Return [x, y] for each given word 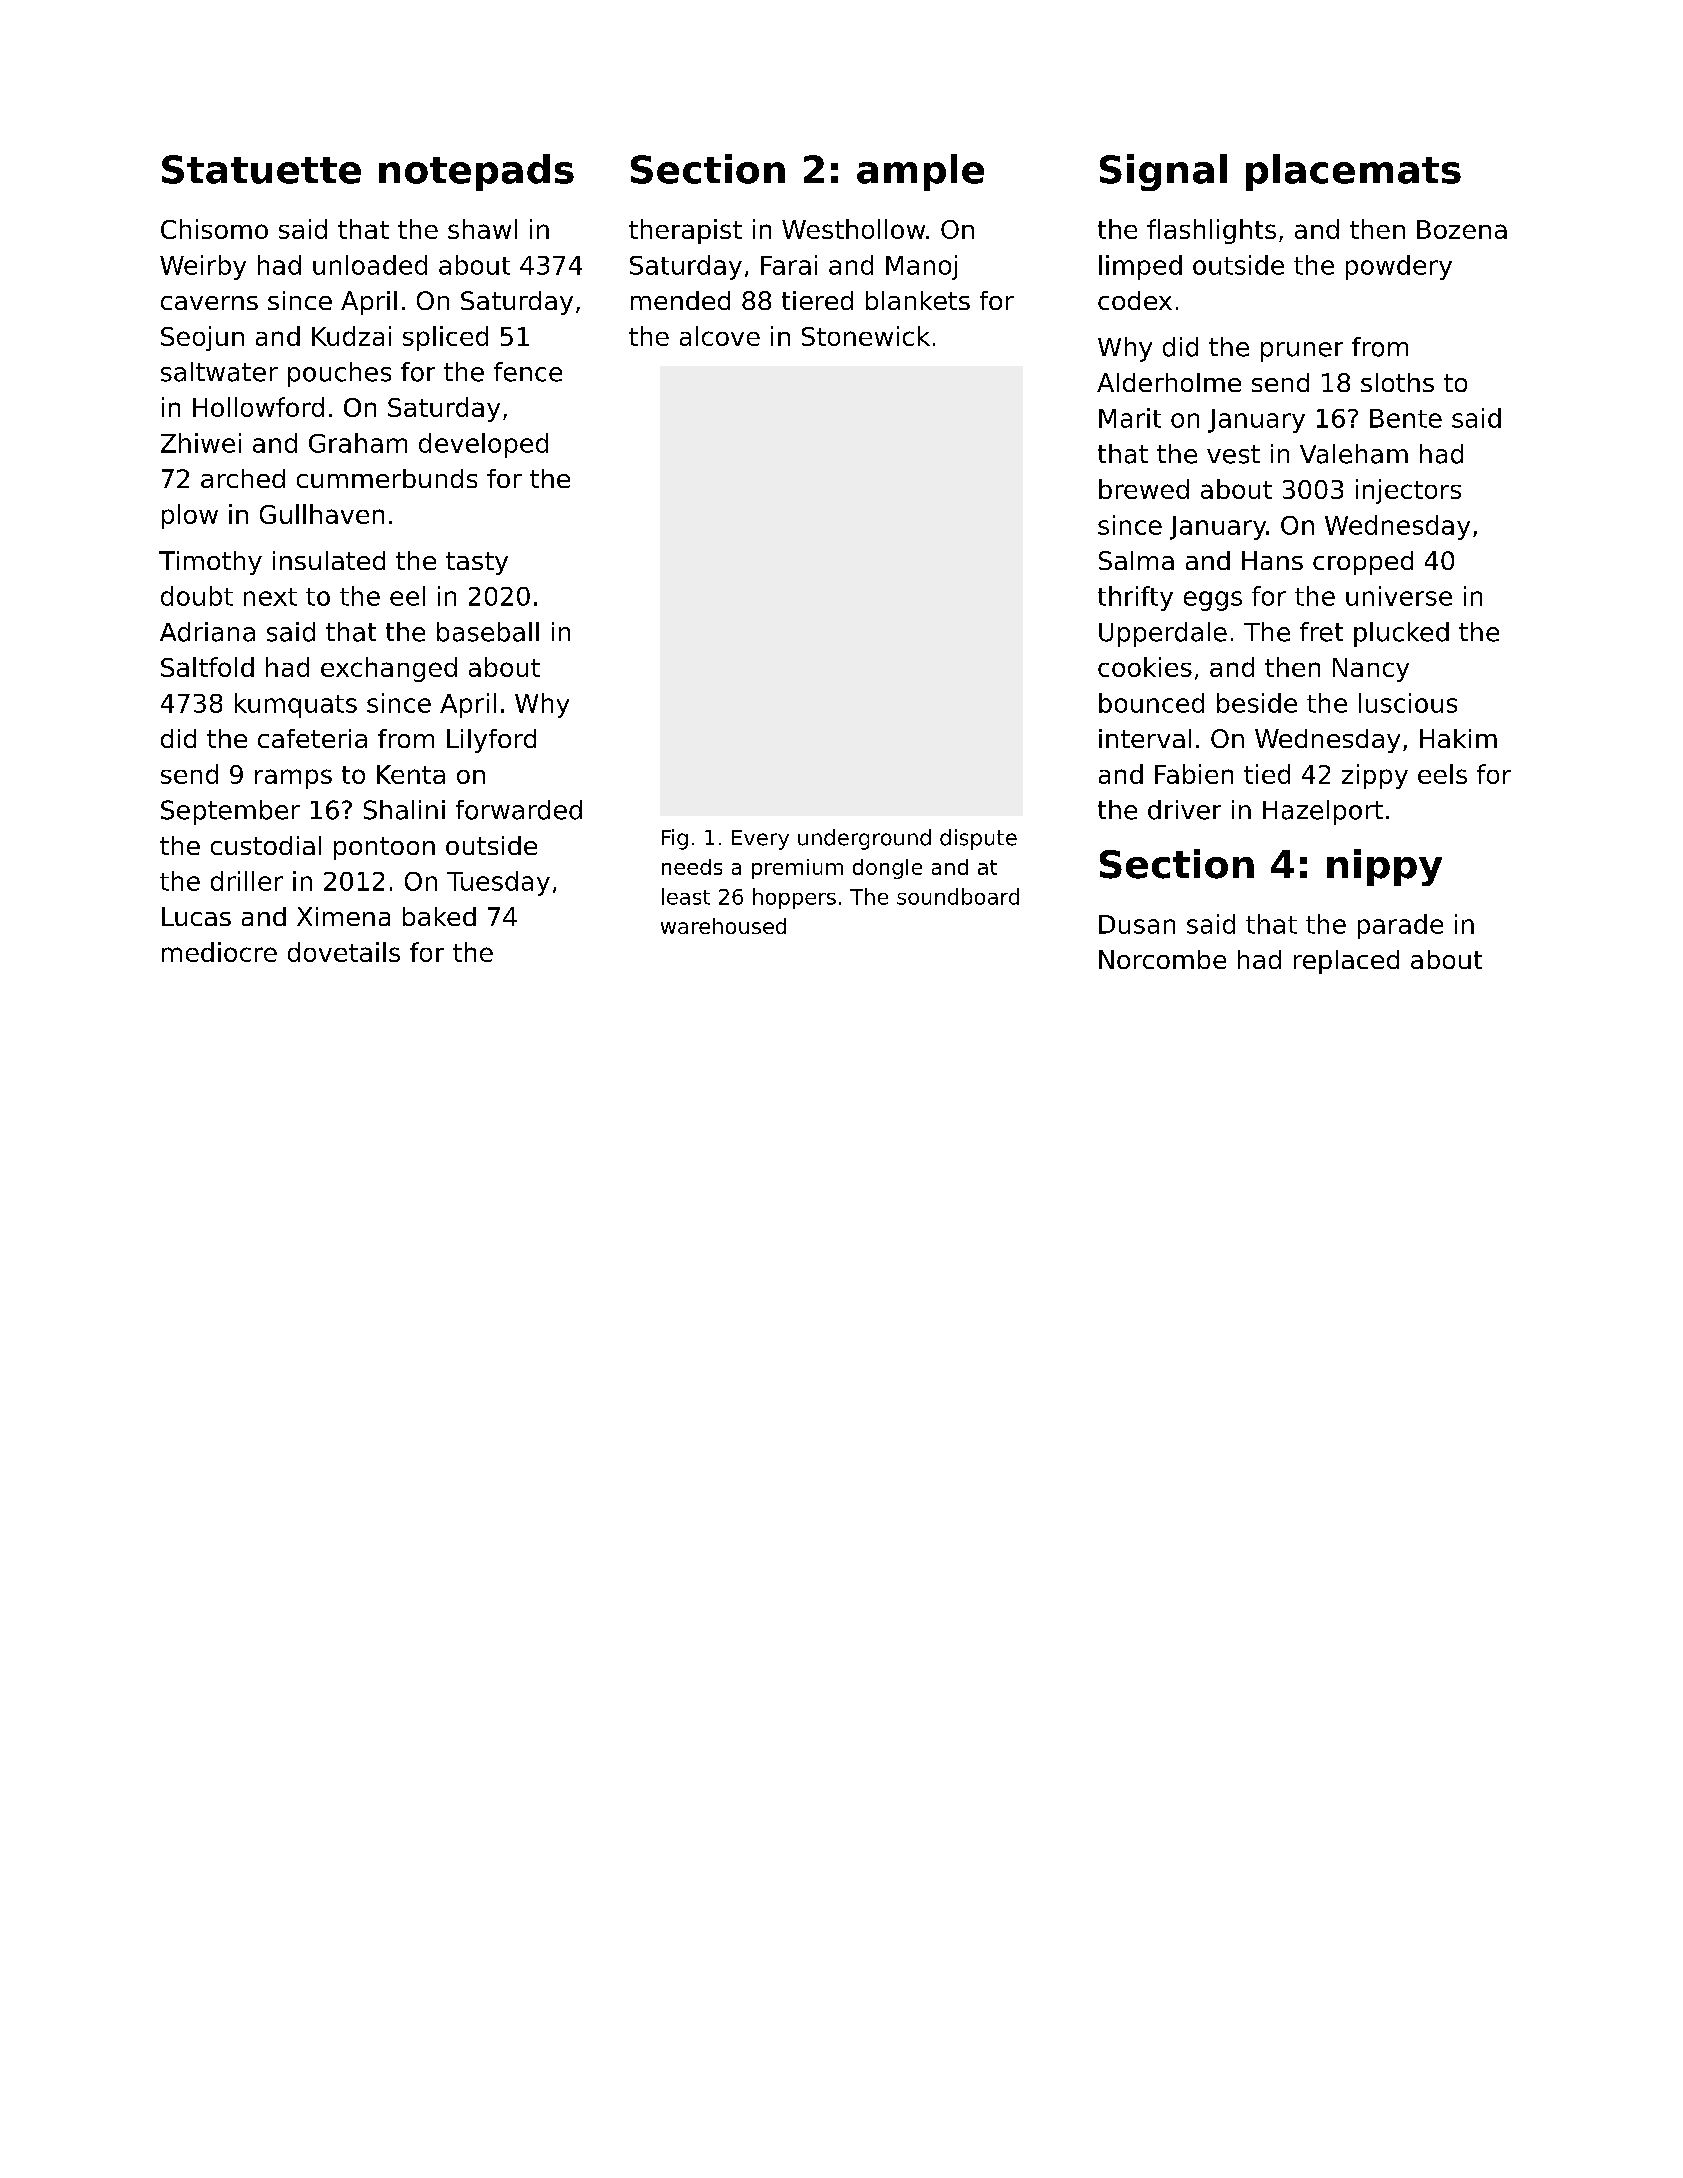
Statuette [261, 169]
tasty [477, 563]
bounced [1151, 703]
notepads [476, 172]
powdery [1399, 267]
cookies [1145, 667]
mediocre [219, 952]
